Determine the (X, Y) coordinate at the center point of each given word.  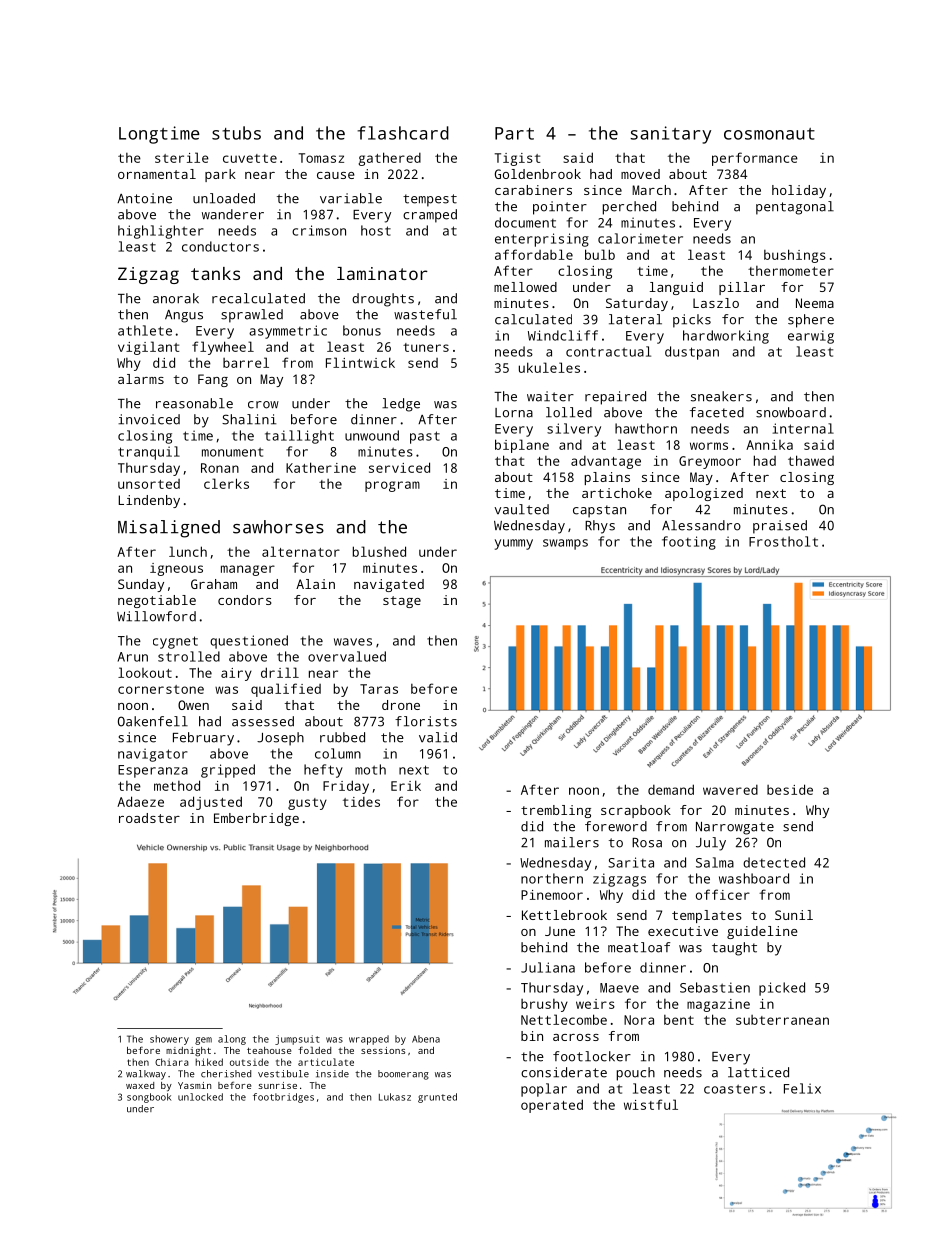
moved (640, 174)
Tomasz (321, 158)
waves (353, 642)
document (525, 222)
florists (426, 721)
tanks (215, 273)
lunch (188, 551)
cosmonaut (769, 134)
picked (782, 989)
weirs (595, 1004)
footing (689, 543)
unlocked (200, 1097)
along (232, 1040)
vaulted (521, 509)
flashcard (403, 133)
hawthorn (646, 428)
